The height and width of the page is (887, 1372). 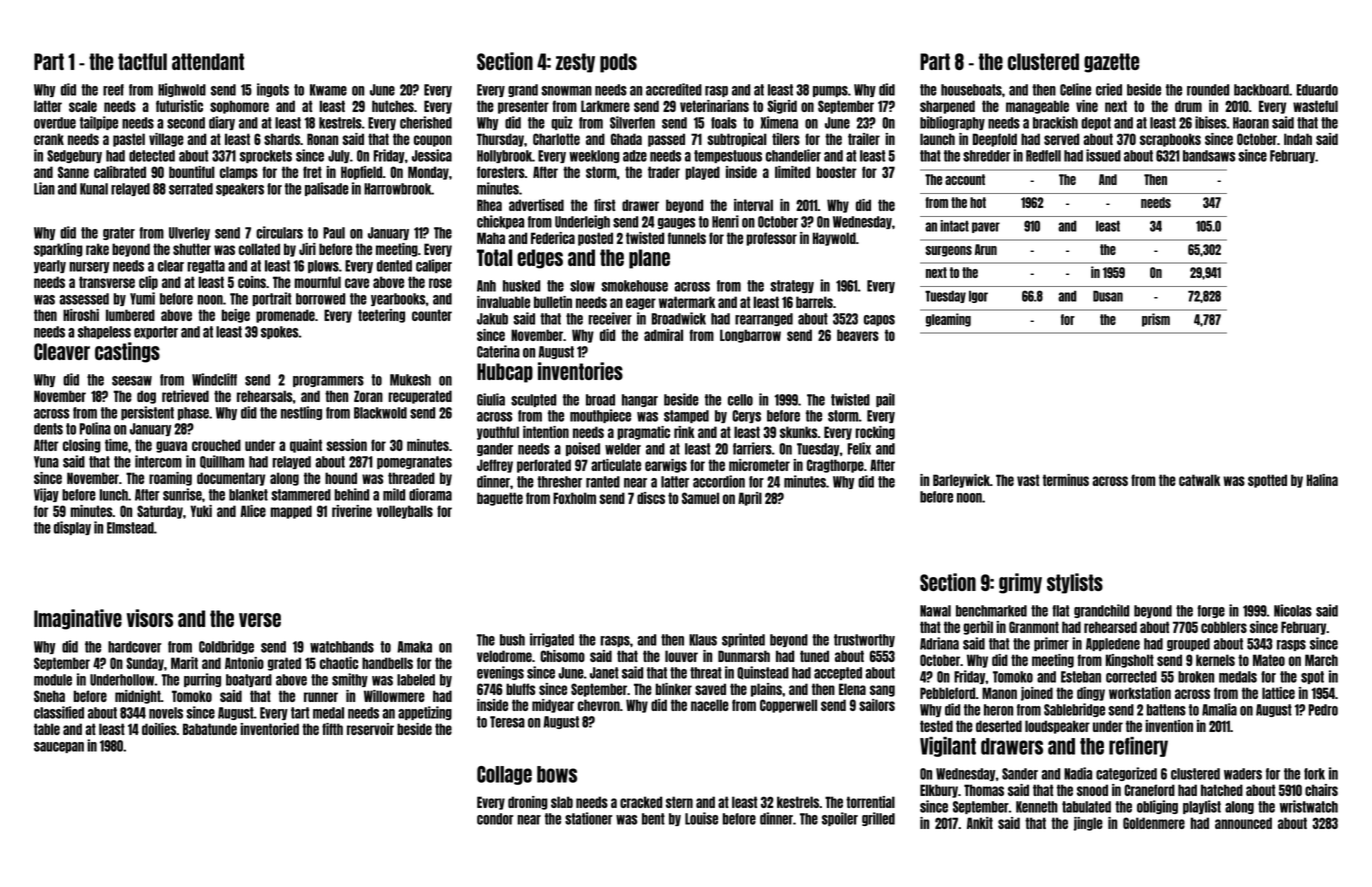 I want to click on prism, so click(x=1156, y=320).
